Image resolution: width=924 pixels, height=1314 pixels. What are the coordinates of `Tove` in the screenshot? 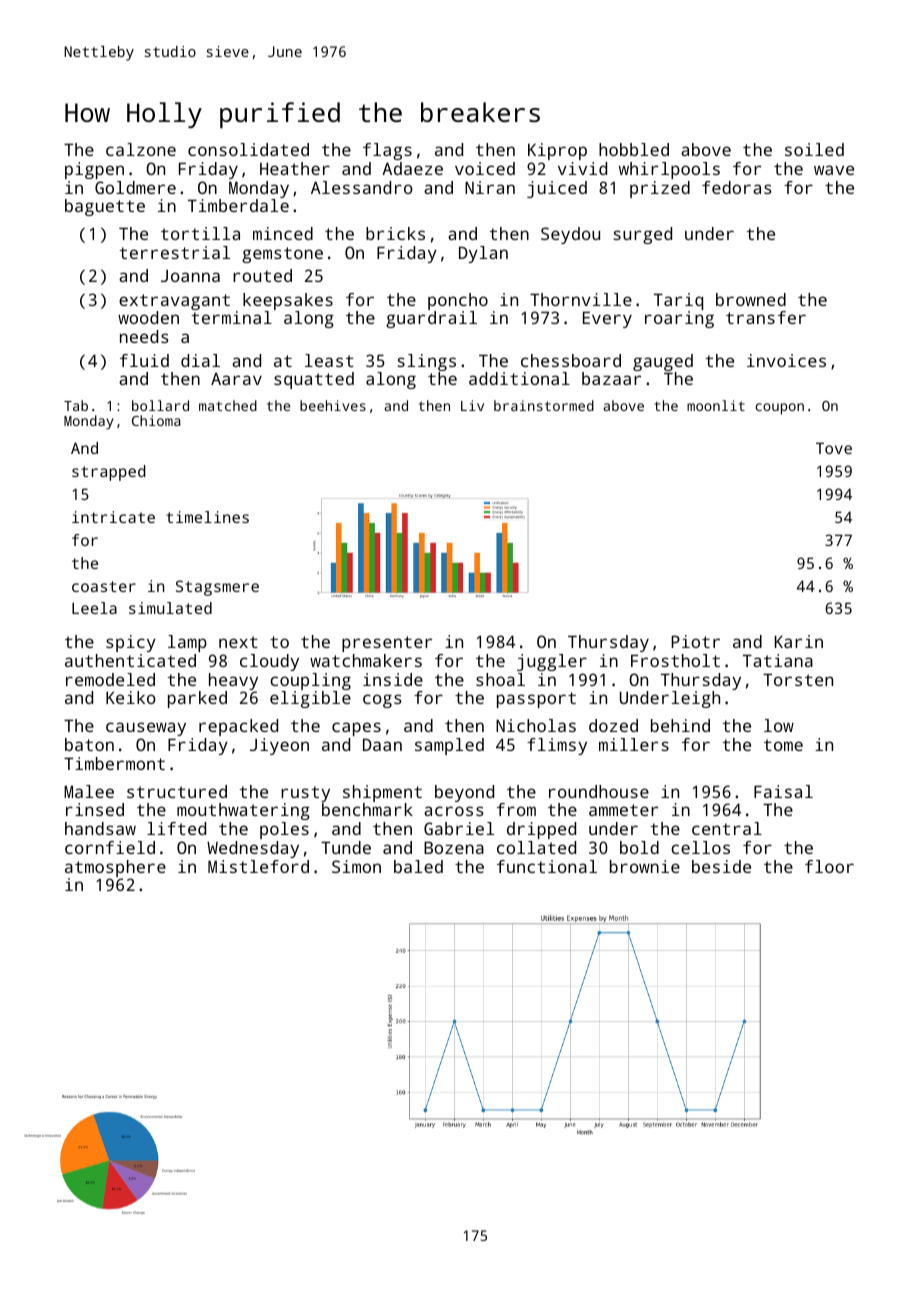 It's located at (834, 448).
